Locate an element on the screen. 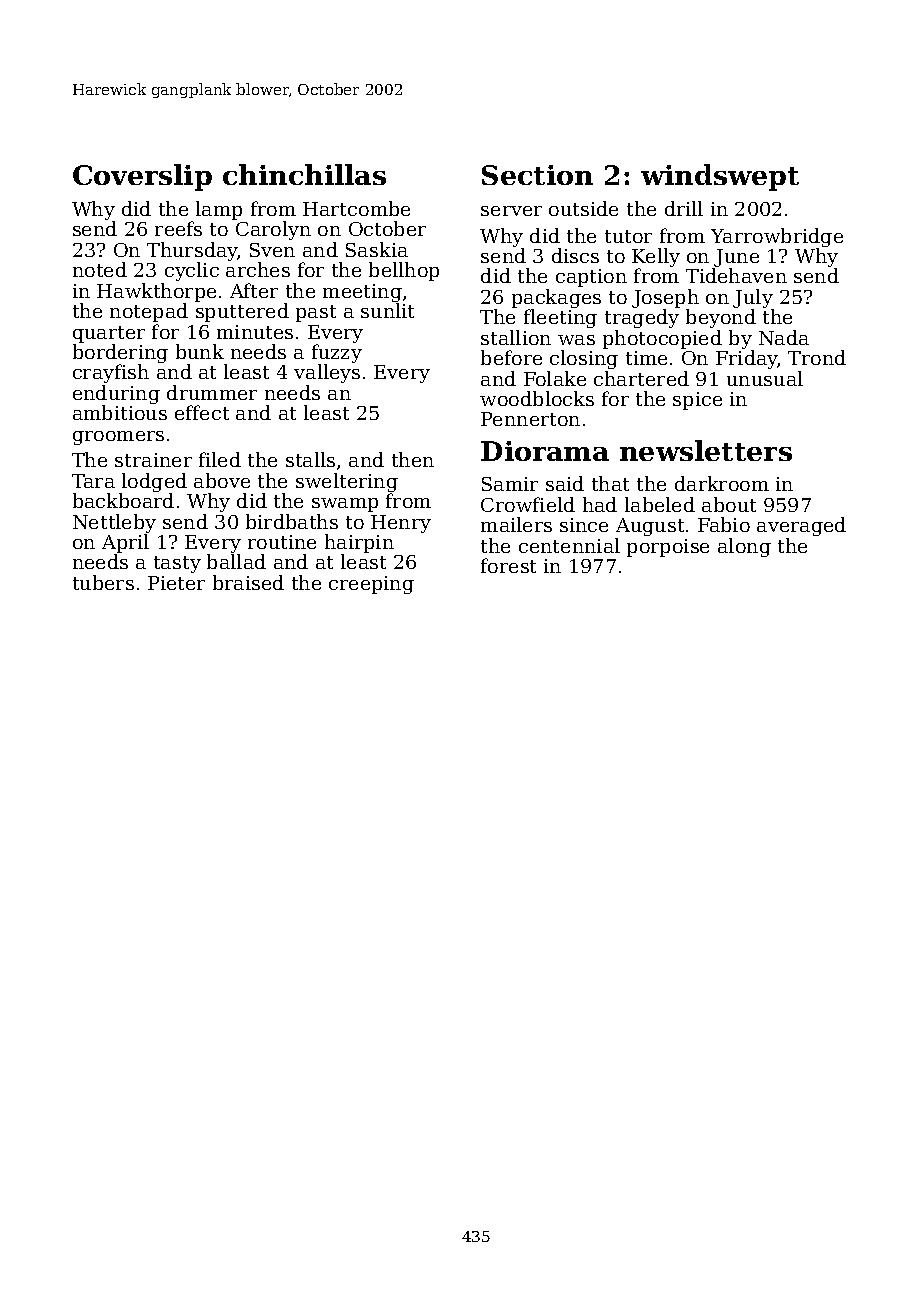  noted is located at coordinates (100, 269).
